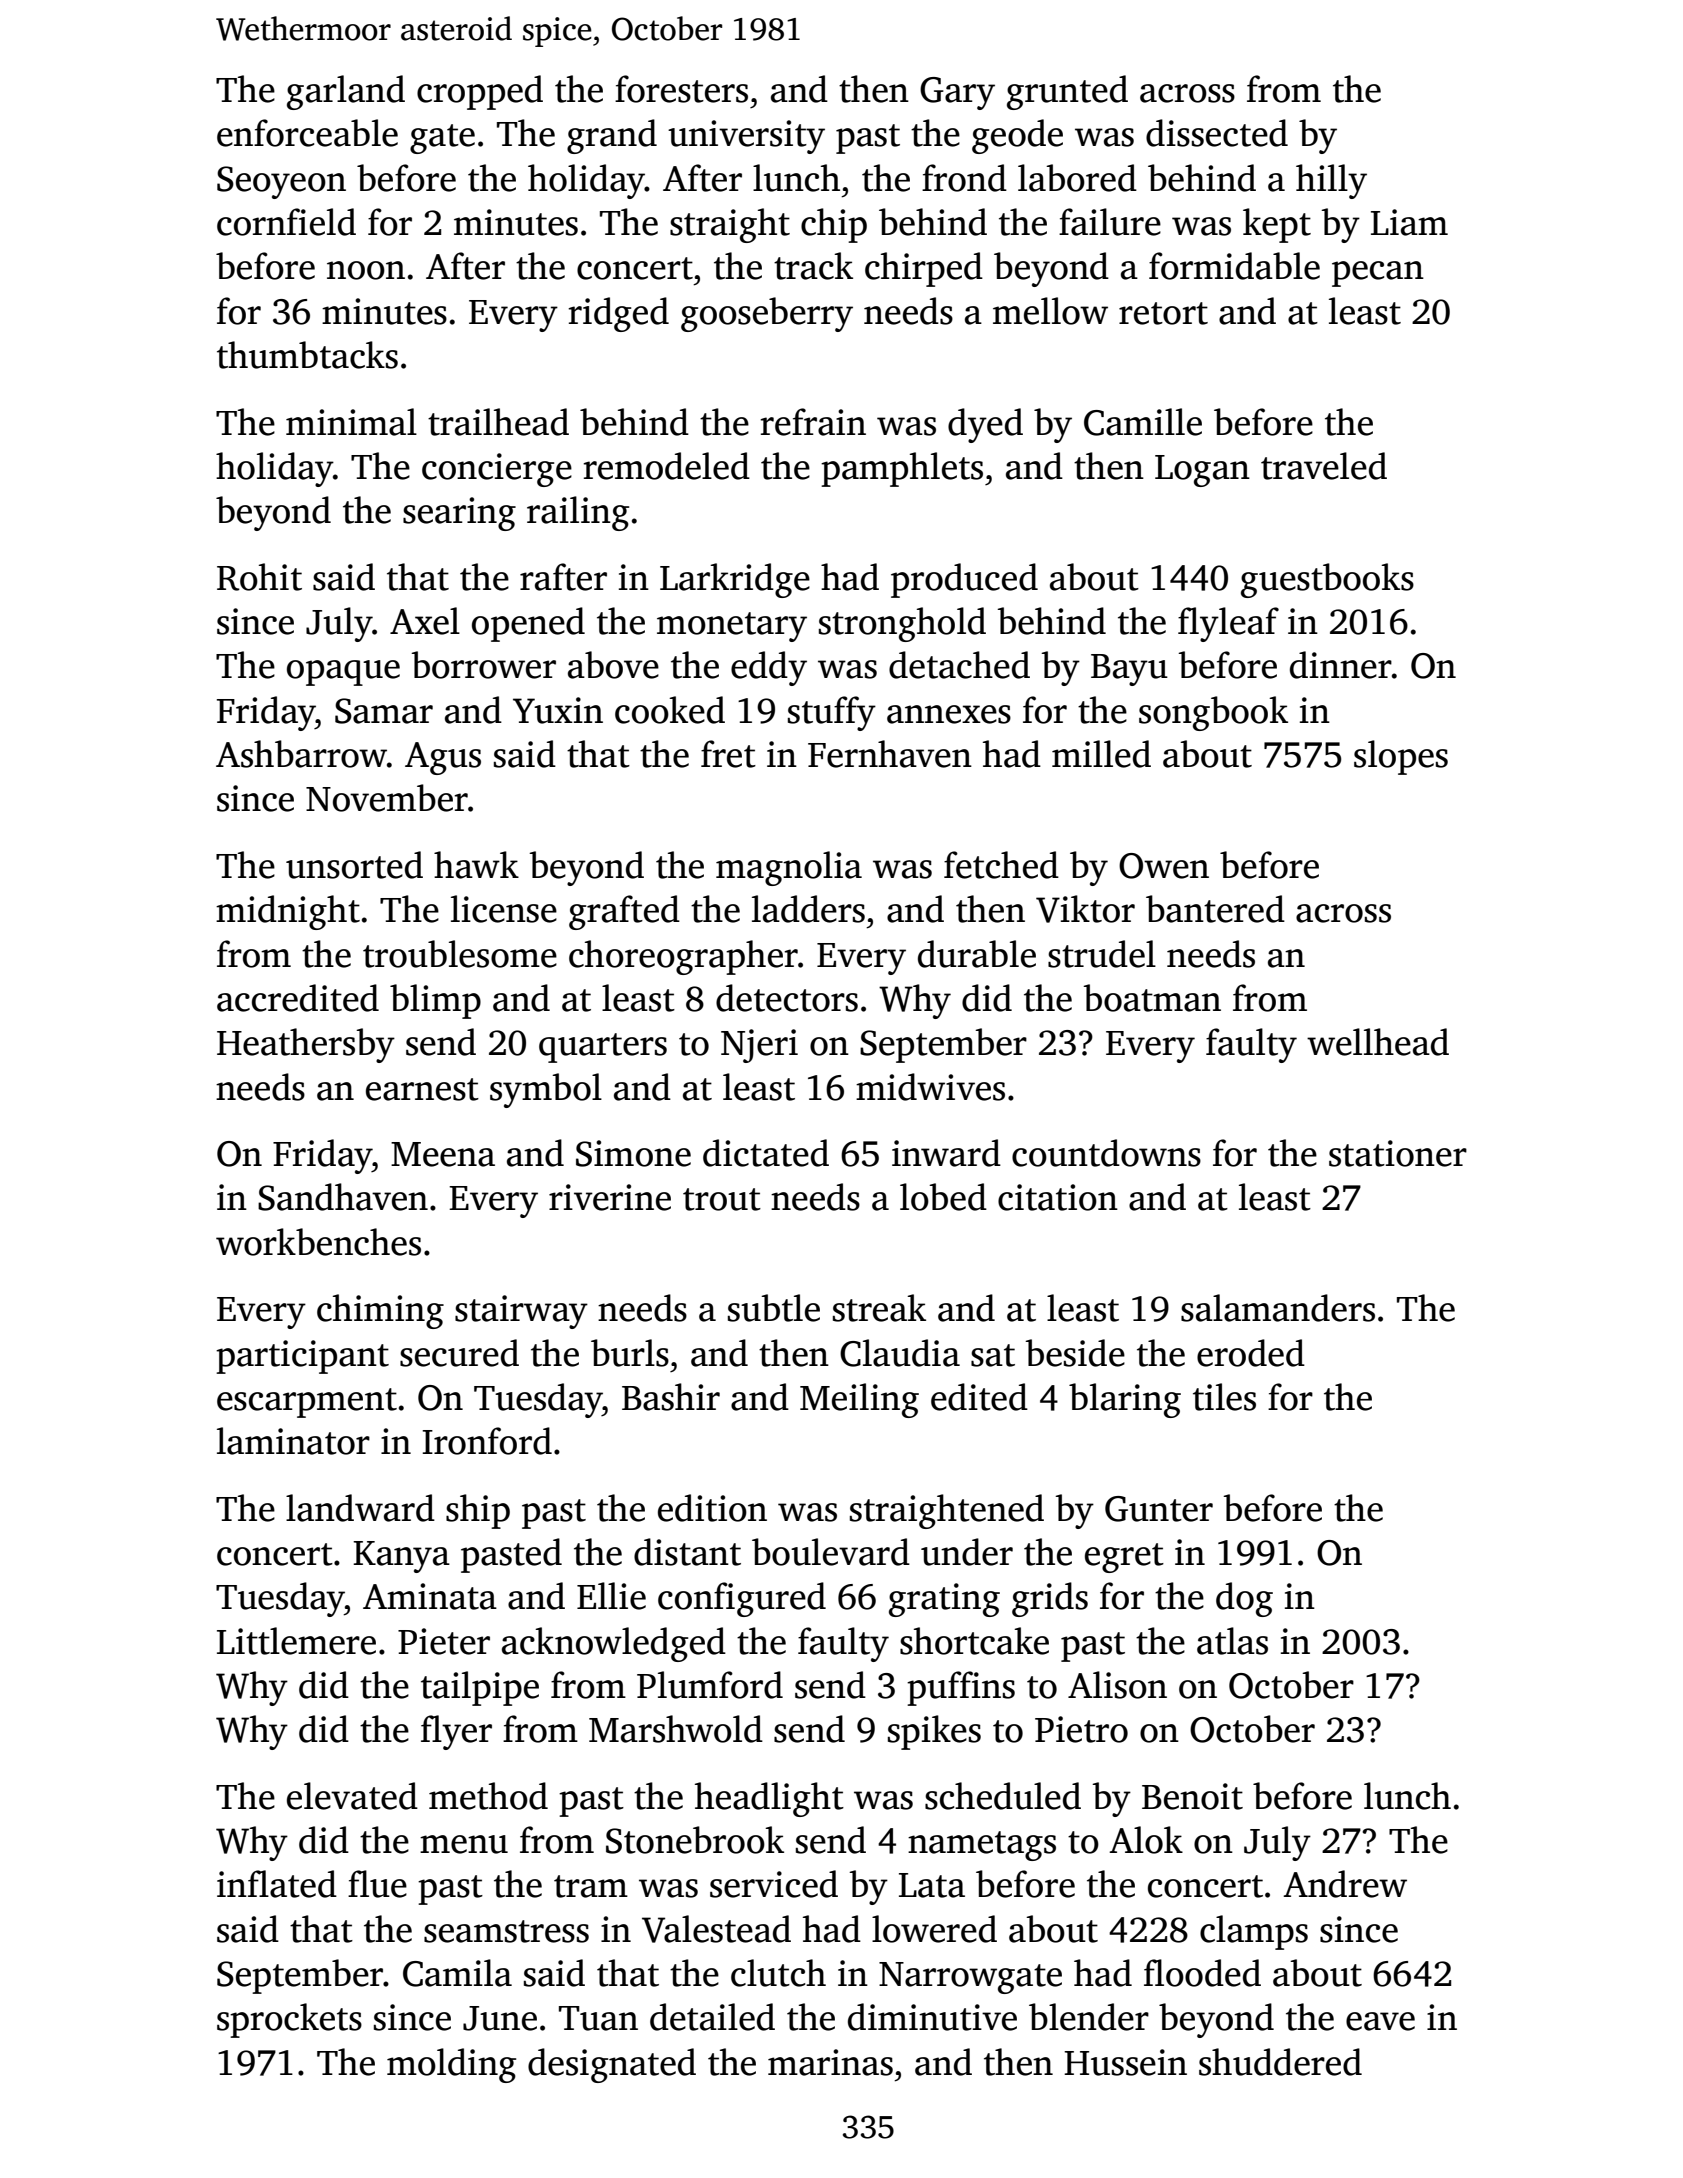 This screenshot has width=1683, height=2178. Describe the element at coordinates (288, 912) in the screenshot. I see `midnight` at that location.
